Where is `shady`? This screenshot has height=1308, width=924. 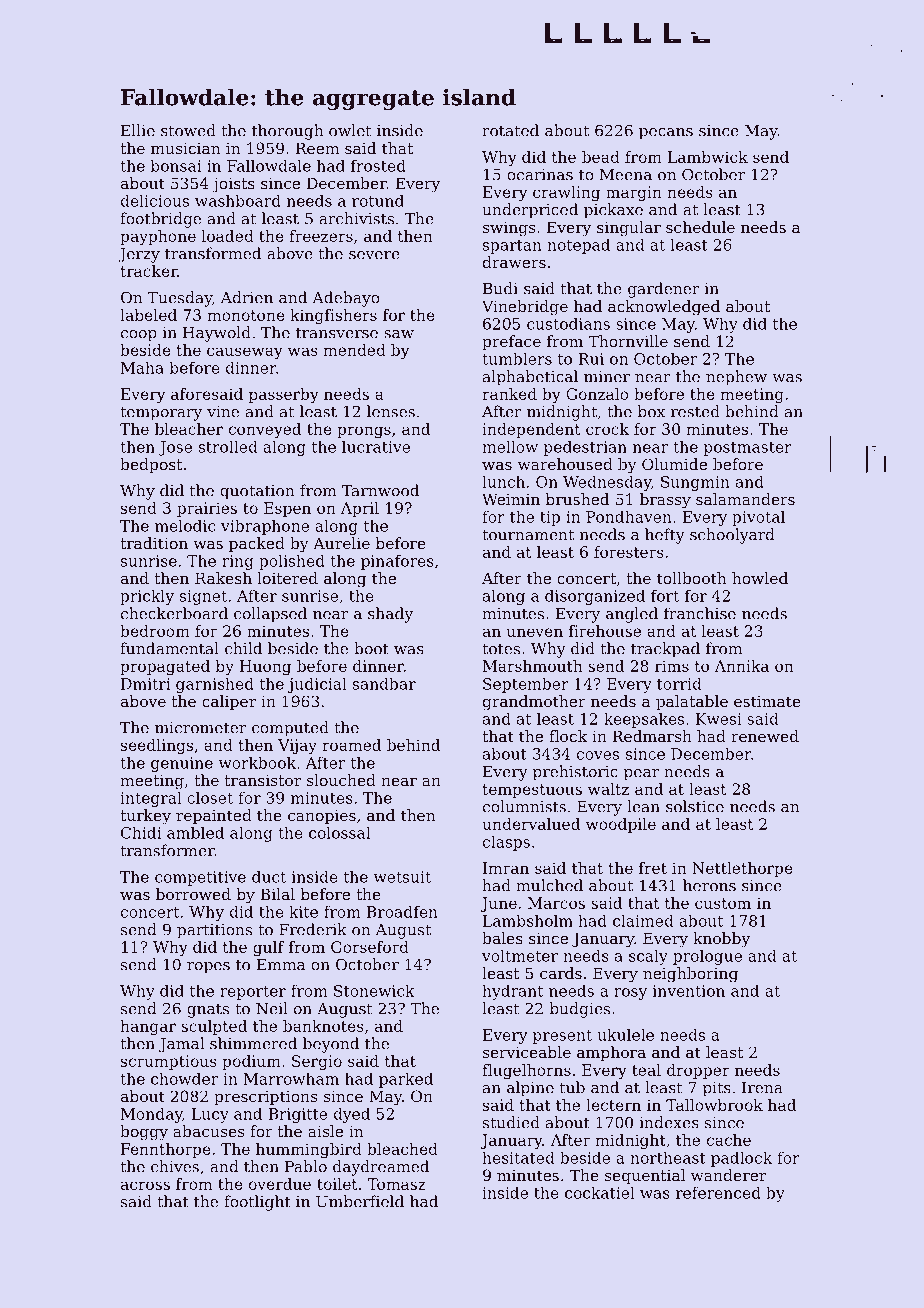
shady is located at coordinates (390, 615).
